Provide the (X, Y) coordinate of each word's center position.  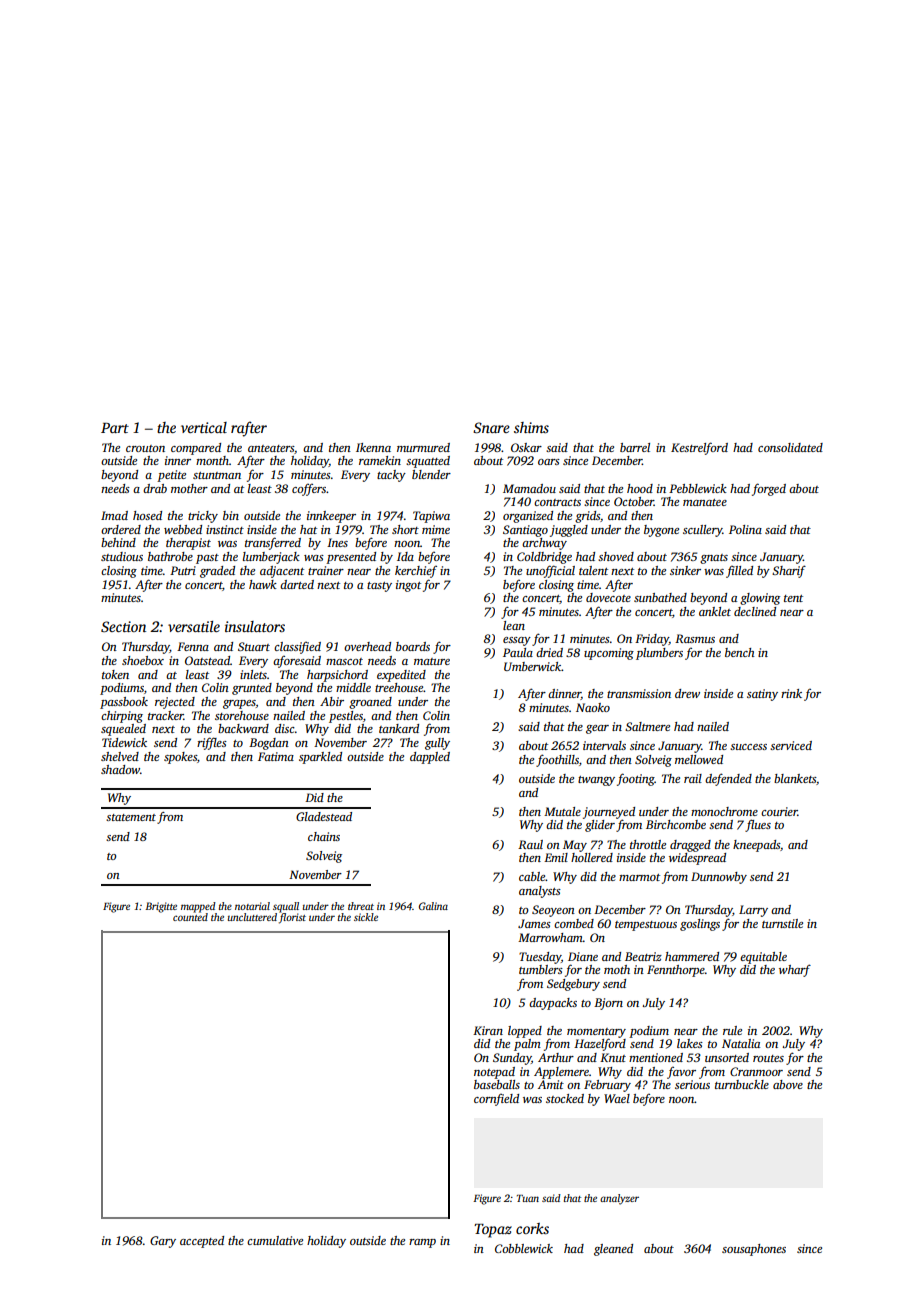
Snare (491, 427)
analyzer (619, 1199)
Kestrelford (699, 448)
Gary (163, 1242)
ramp (422, 1243)
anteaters (271, 448)
